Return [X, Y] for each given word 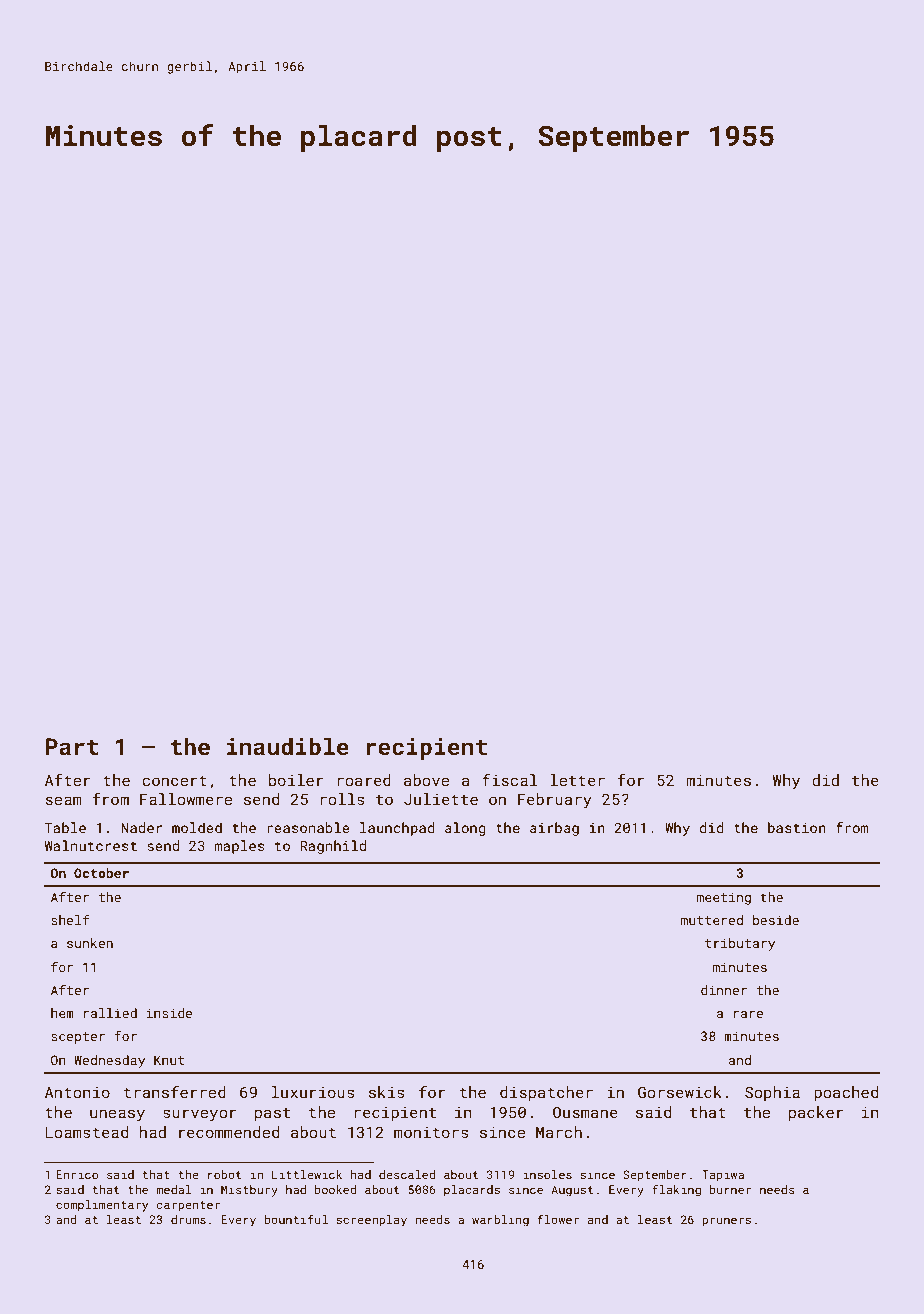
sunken [90, 943]
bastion [797, 827]
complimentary [102, 1206]
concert [174, 780]
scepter [78, 1038]
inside [169, 1013]
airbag [554, 829]
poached [846, 1093]
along [465, 829]
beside [776, 920]
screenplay [371, 1221]
